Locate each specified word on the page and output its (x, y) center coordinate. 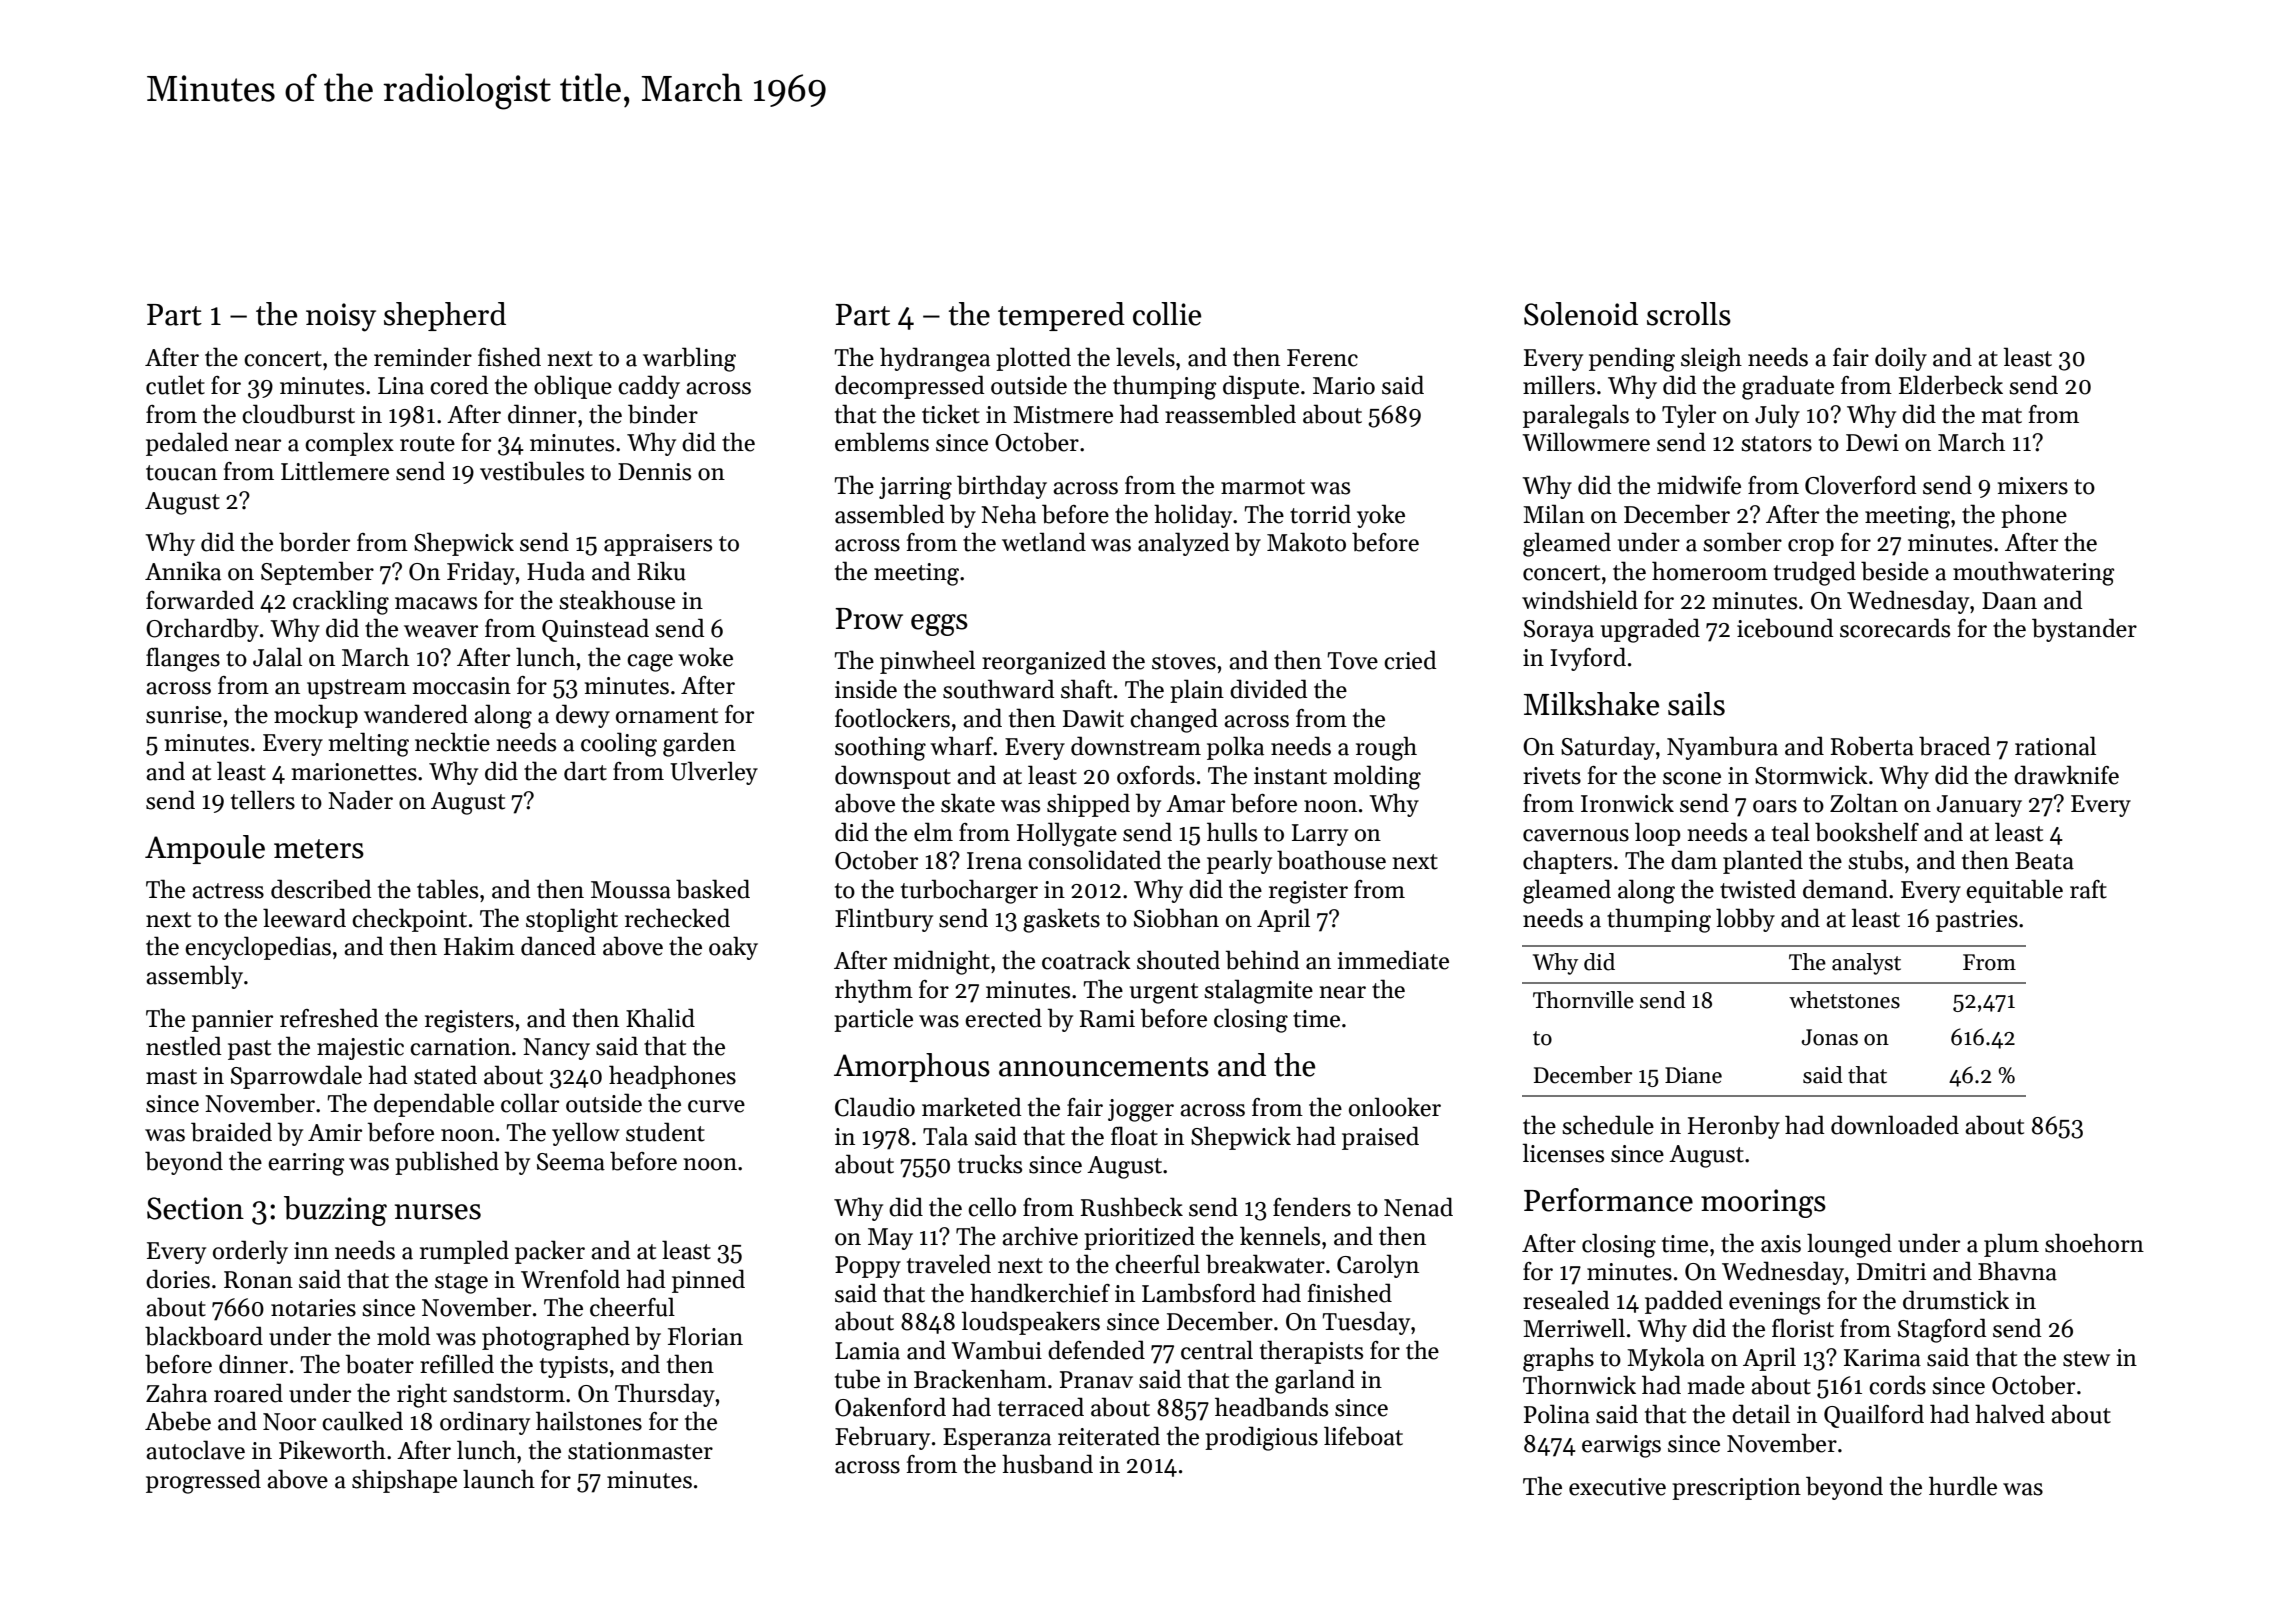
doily (1901, 359)
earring (306, 1164)
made (1716, 1385)
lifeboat (1363, 1436)
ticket (951, 414)
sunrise (184, 715)
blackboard (204, 1336)
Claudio (875, 1107)
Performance (1608, 1200)
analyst (1866, 964)
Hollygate (1067, 834)
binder (663, 414)
